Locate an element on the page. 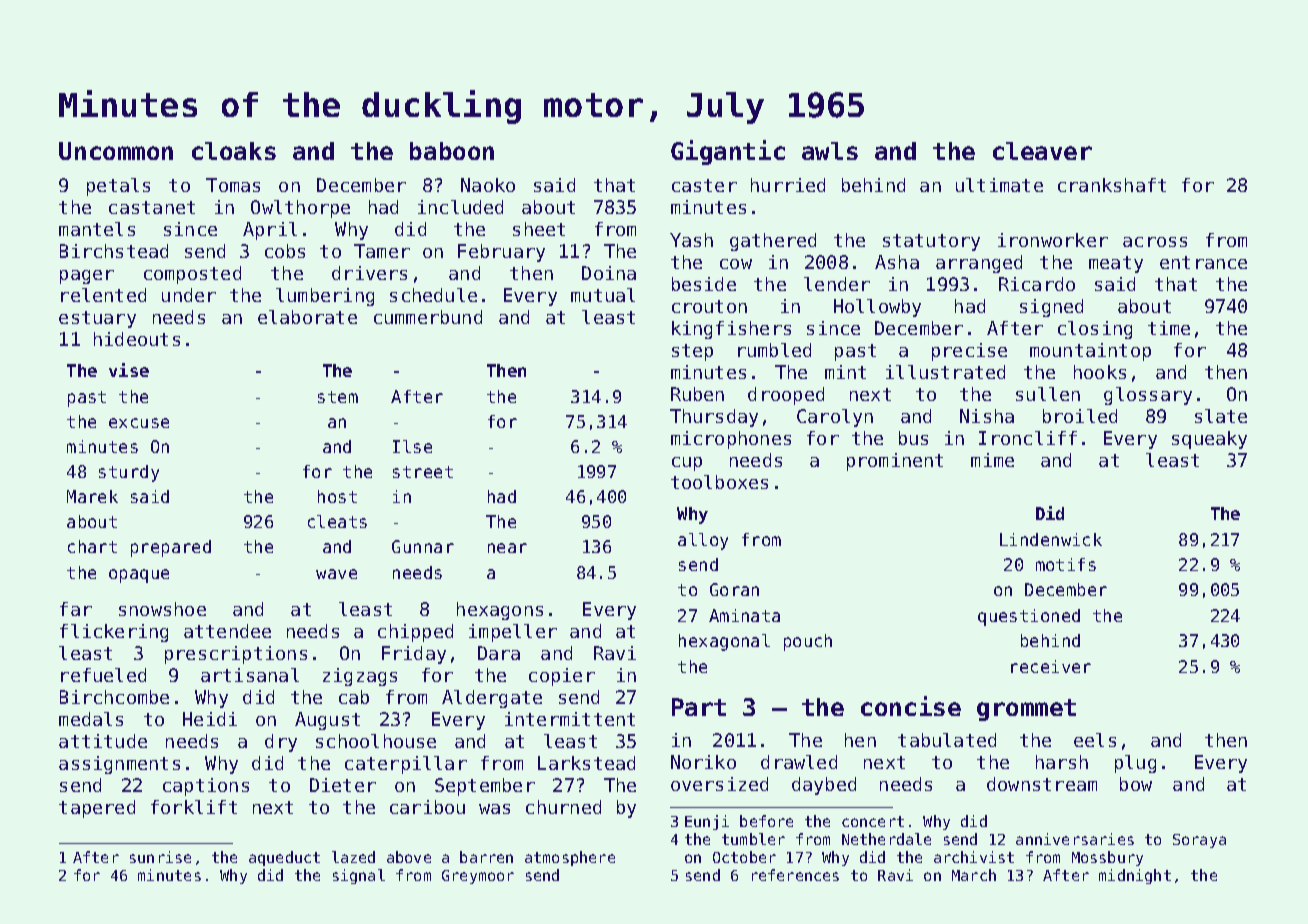 Image resolution: width=1308 pixels, height=924 pixels. Ironcliff is located at coordinates (1028, 438).
